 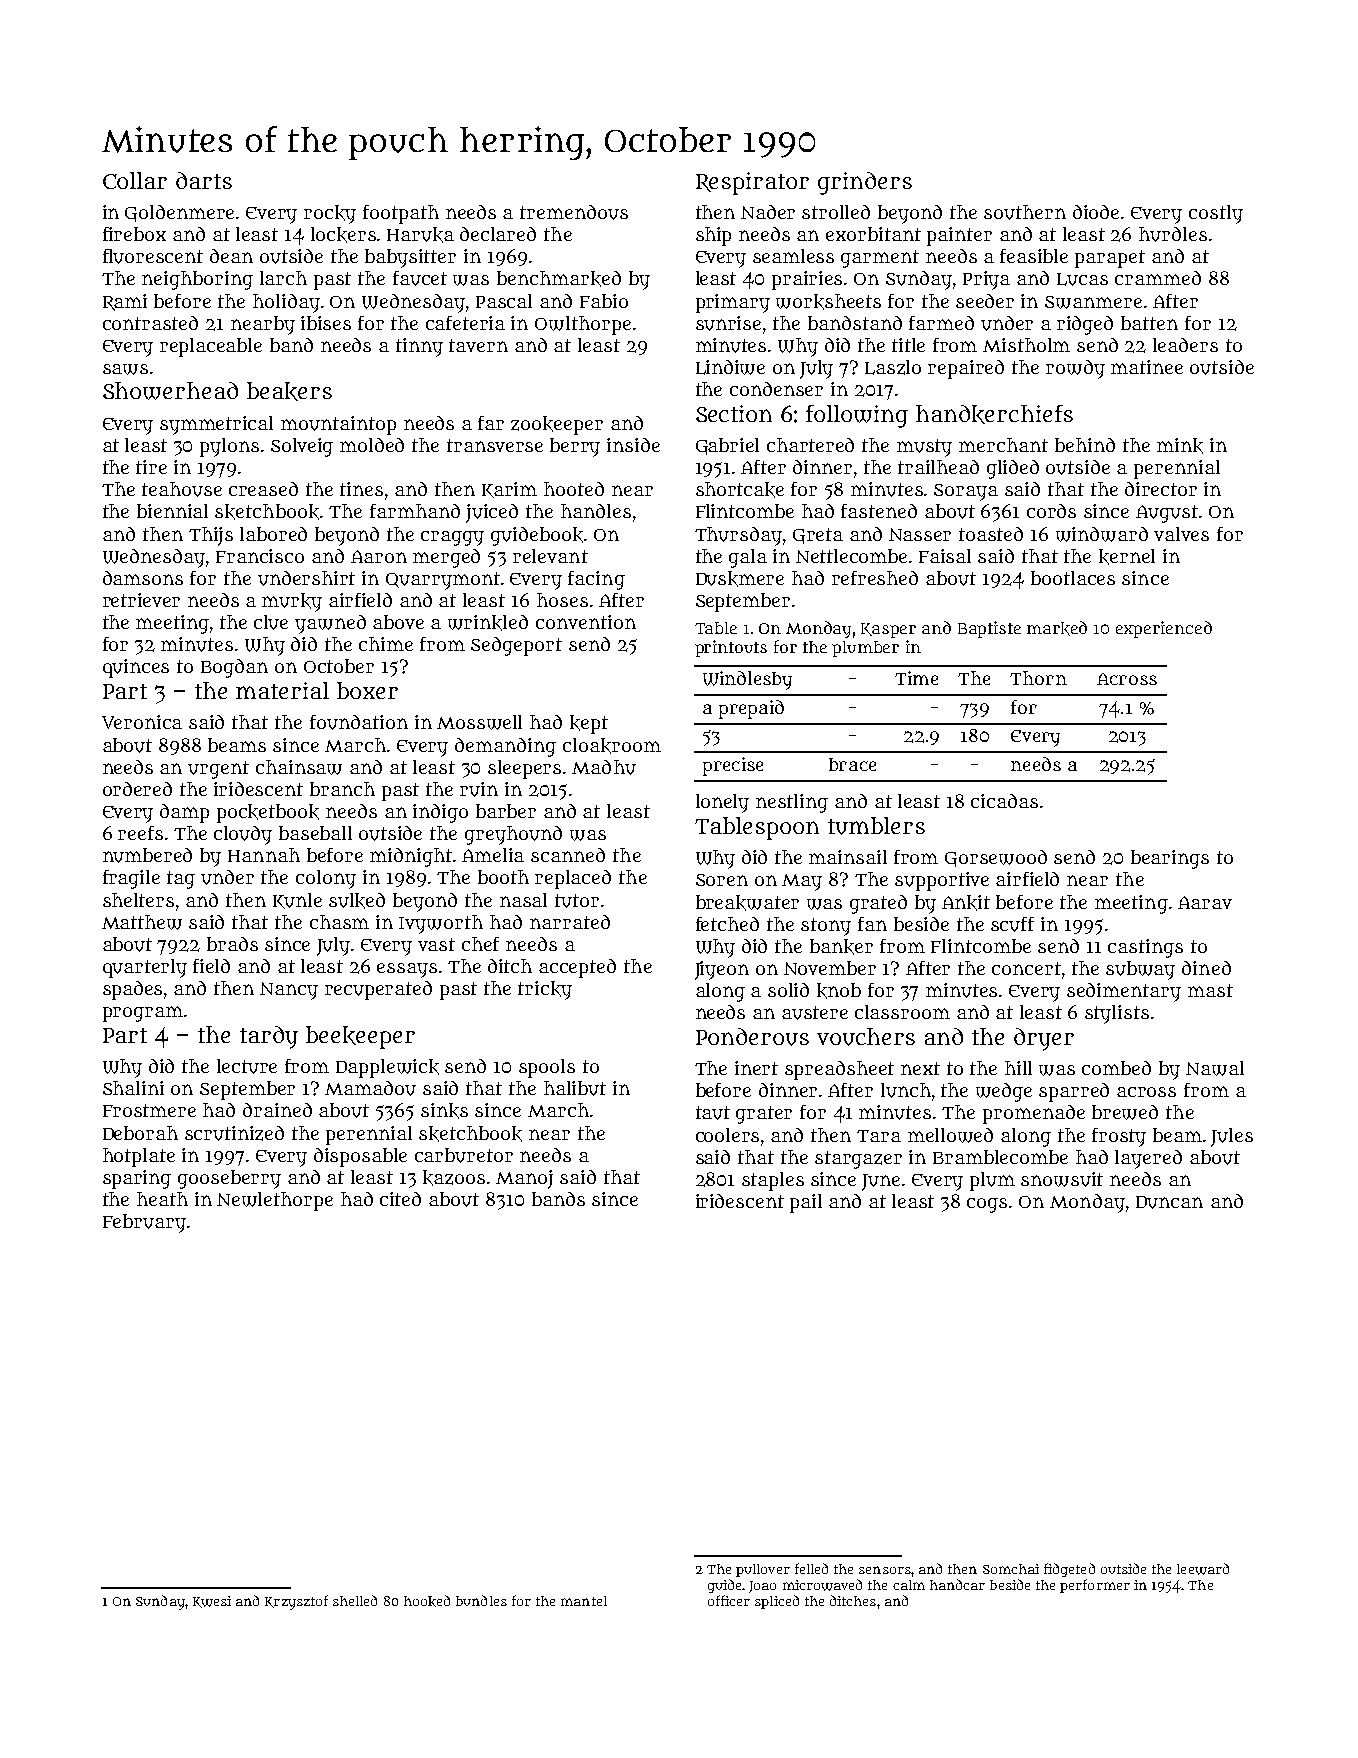 I want to click on fastened, so click(x=879, y=511).
